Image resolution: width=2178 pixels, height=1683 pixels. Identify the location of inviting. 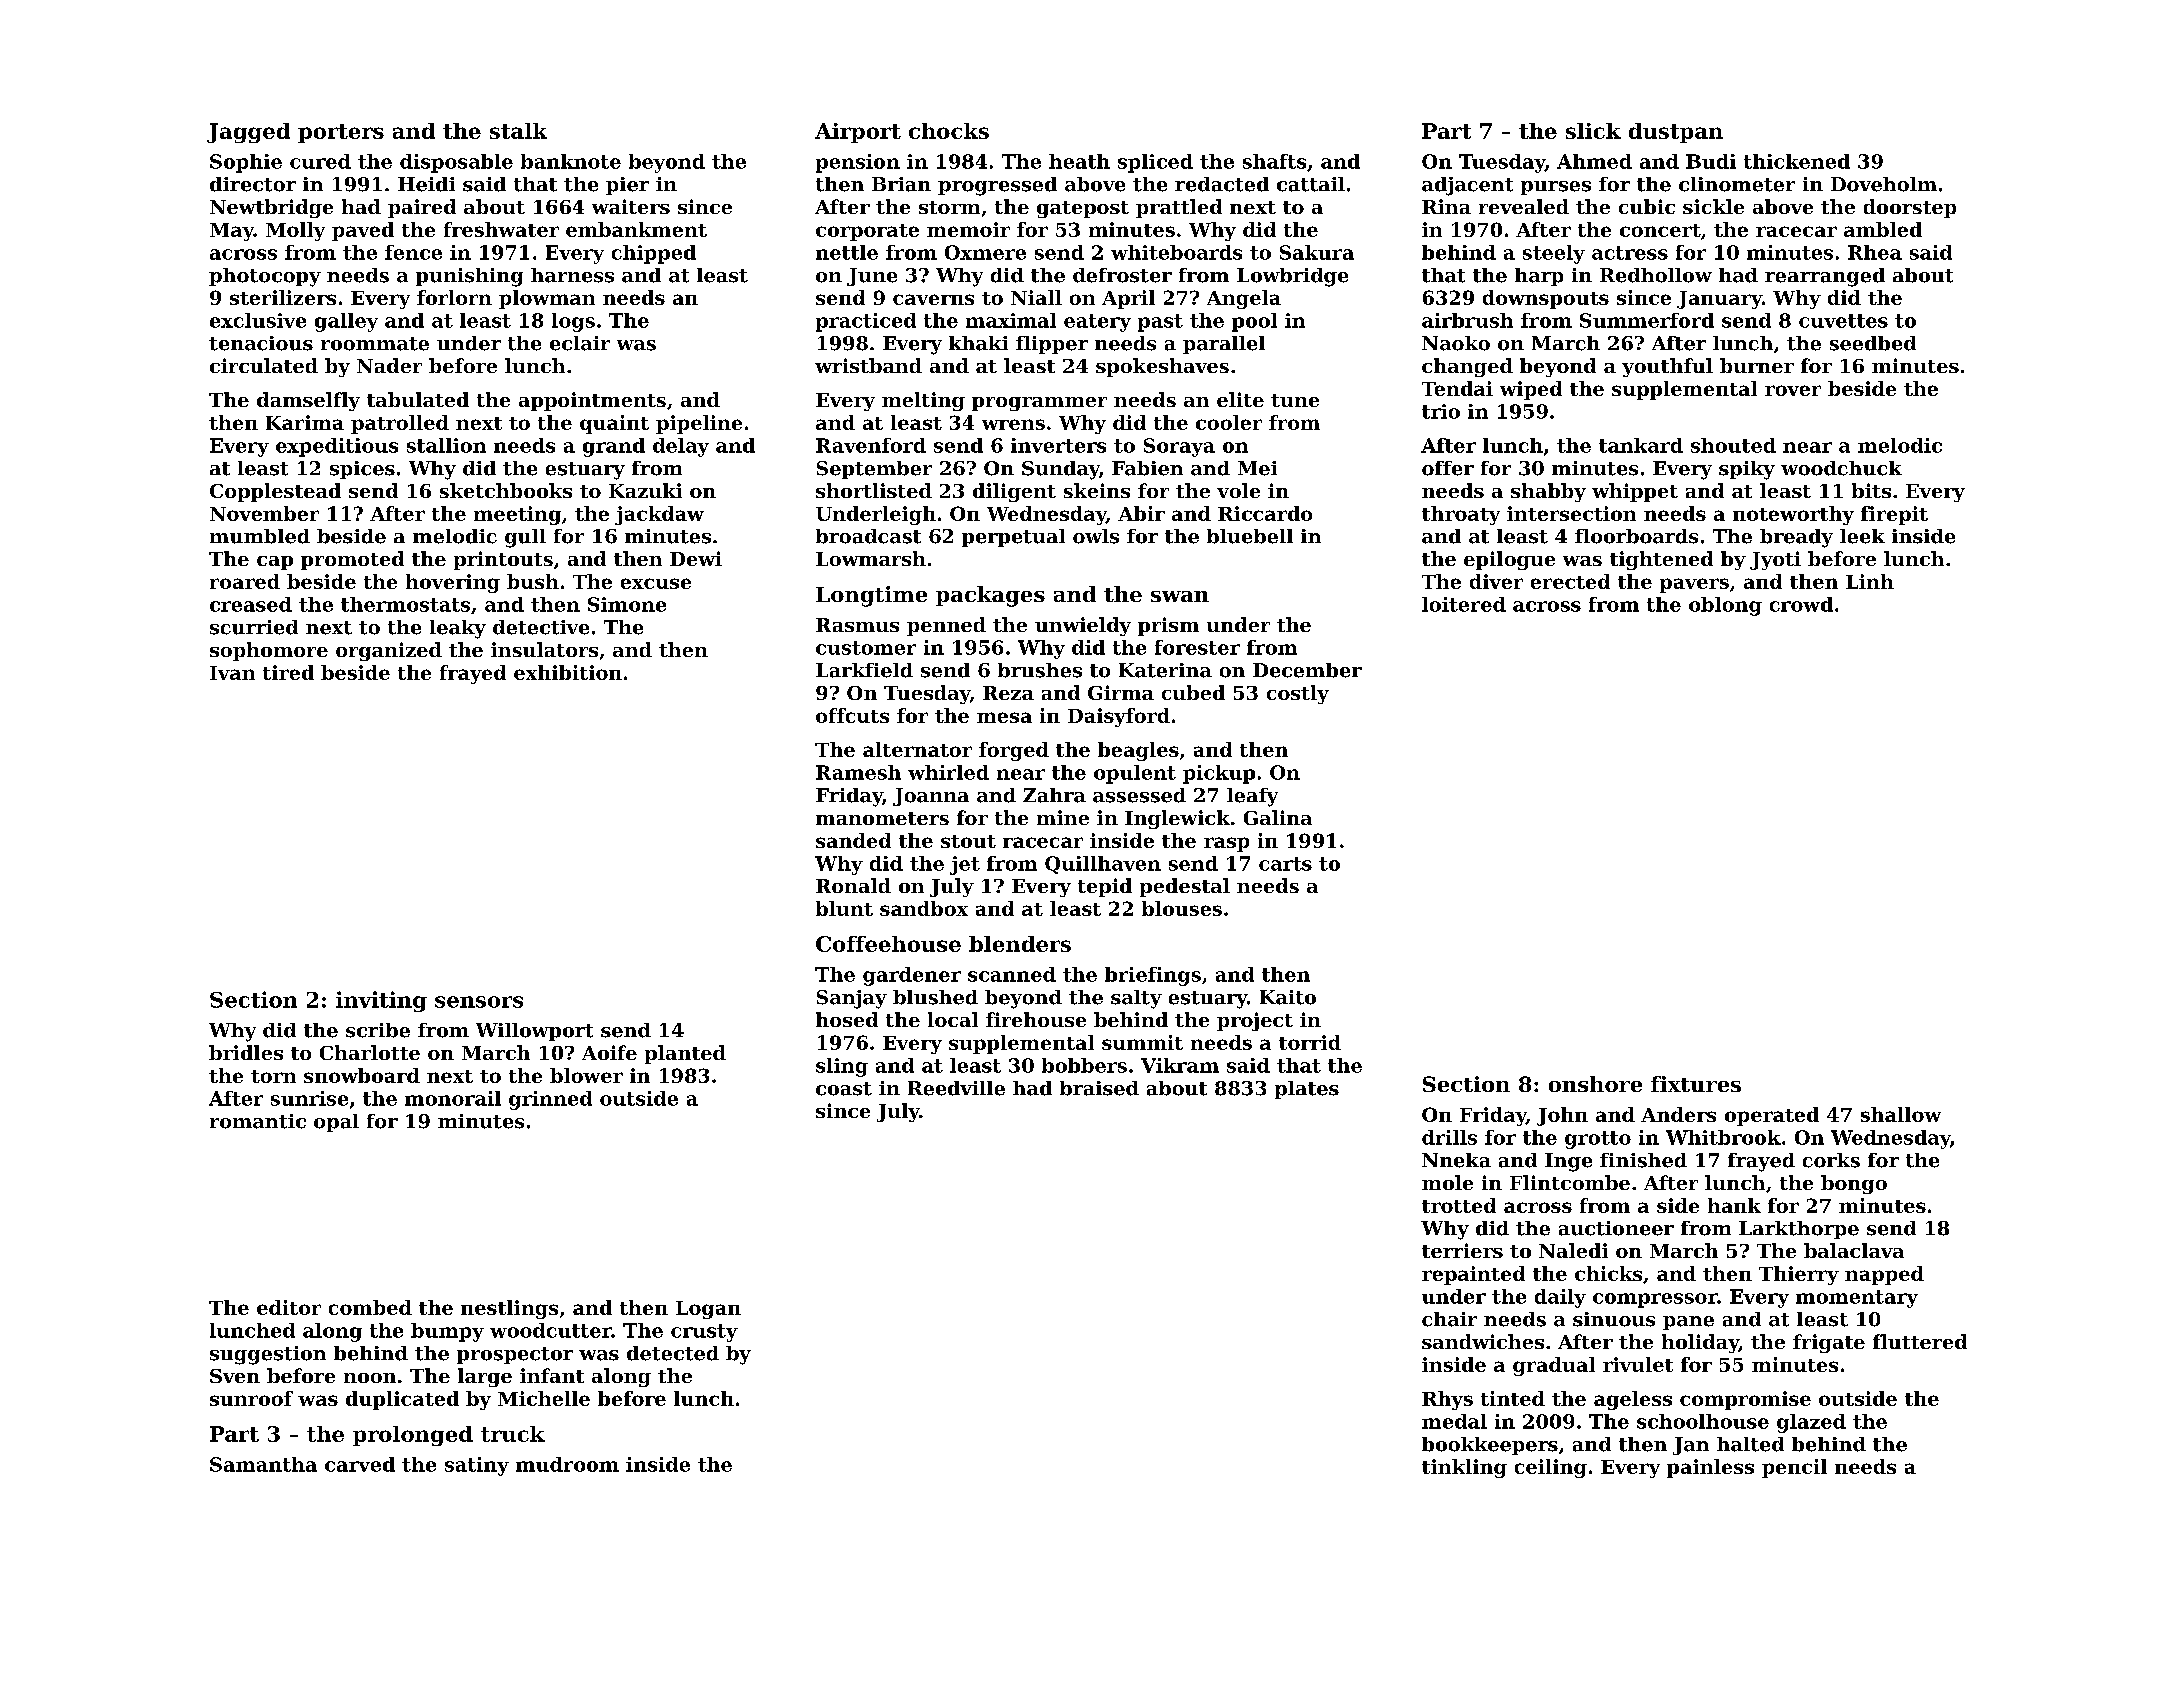
(381, 1001).
